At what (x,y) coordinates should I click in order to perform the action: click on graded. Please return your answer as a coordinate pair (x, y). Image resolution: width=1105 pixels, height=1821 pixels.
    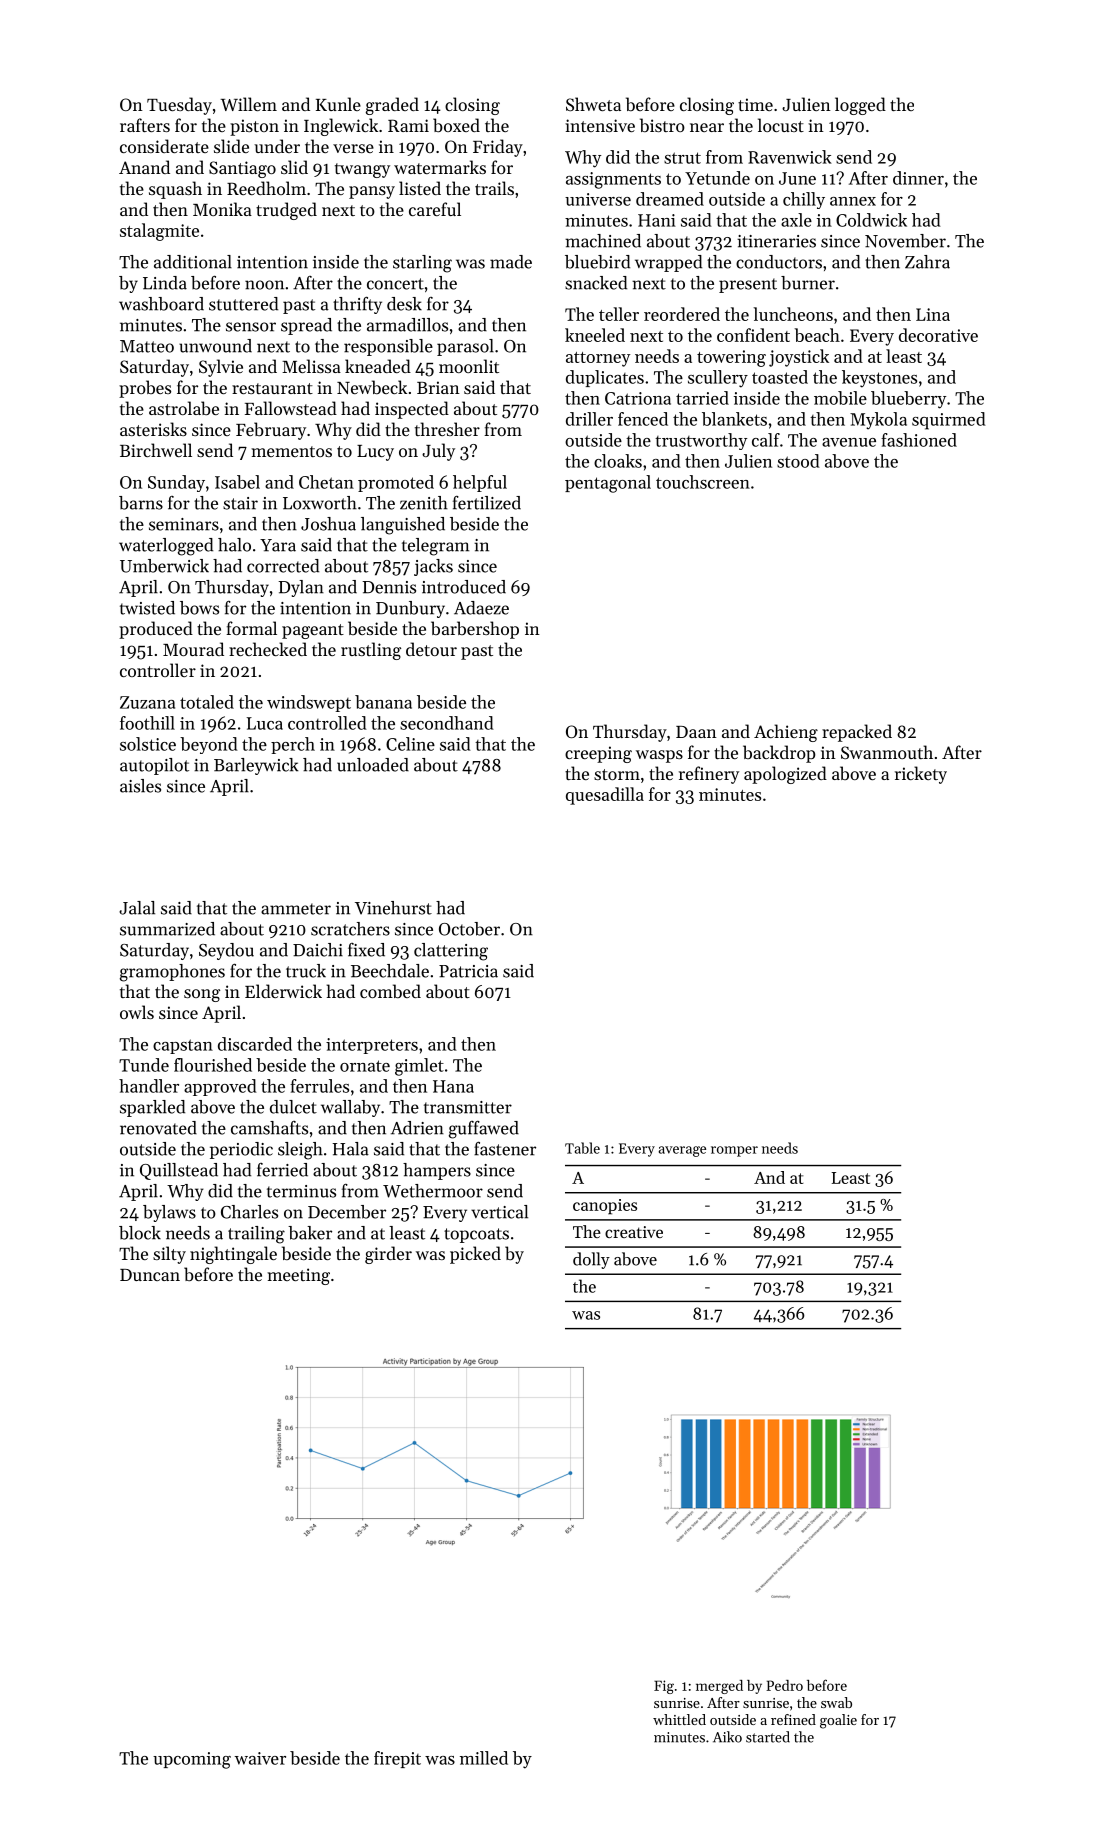
    Looking at the image, I should click on (392, 106).
